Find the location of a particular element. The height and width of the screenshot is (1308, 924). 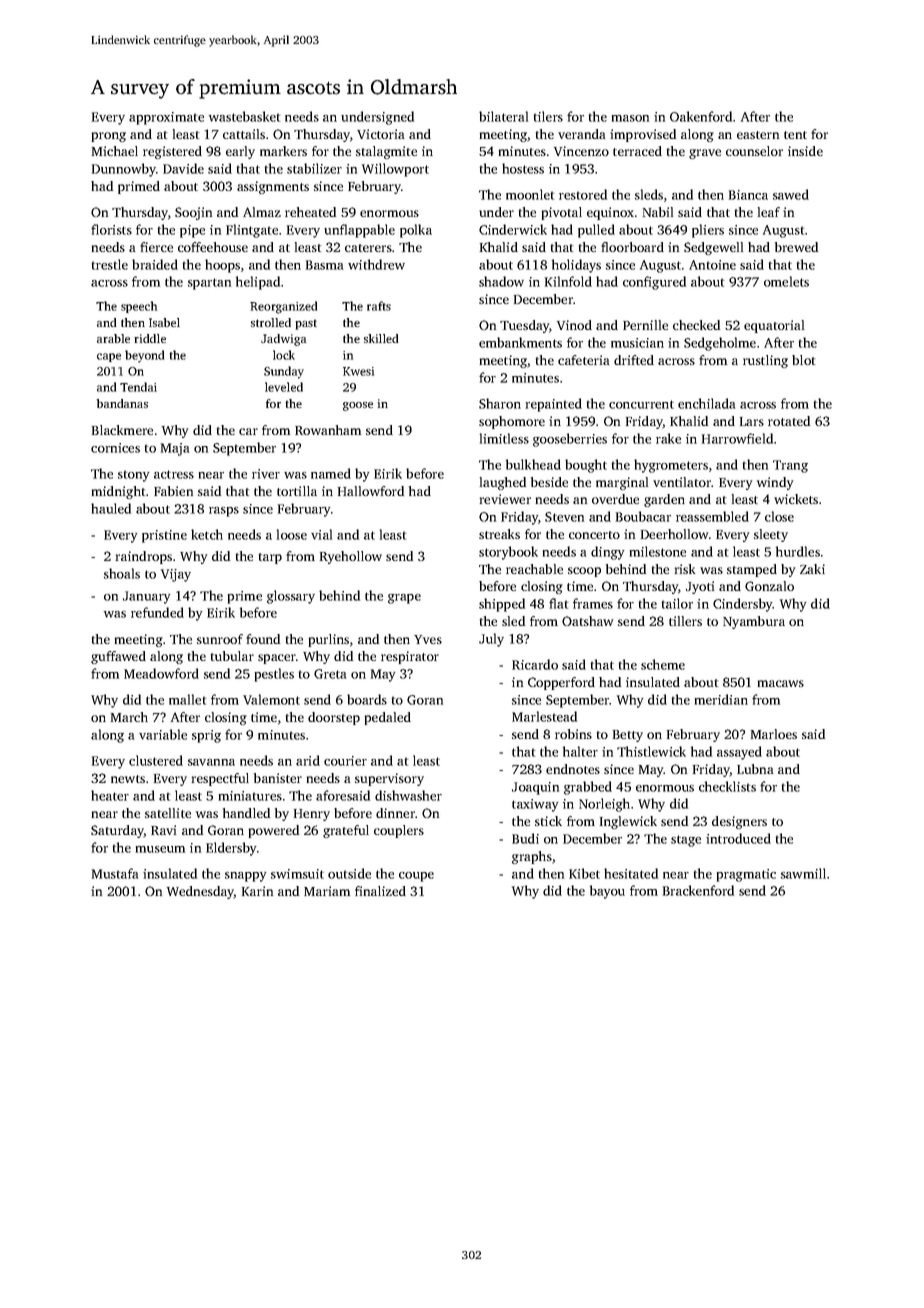

Sharon is located at coordinates (500, 403).
